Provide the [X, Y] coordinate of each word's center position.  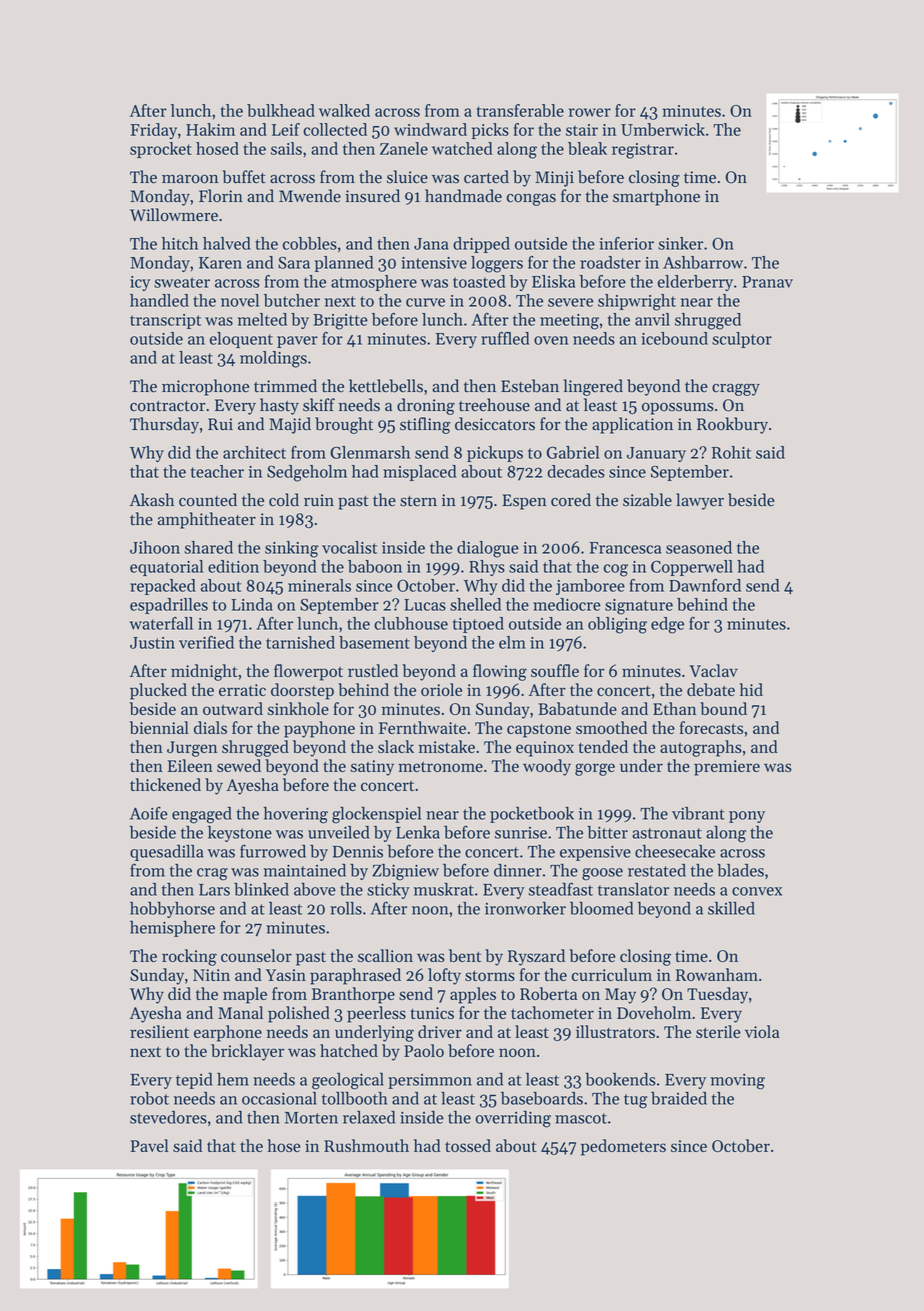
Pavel [149, 1145]
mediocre [567, 604]
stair [582, 130]
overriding [513, 1119]
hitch [180, 243]
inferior [626, 243]
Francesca [625, 548]
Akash [152, 500]
